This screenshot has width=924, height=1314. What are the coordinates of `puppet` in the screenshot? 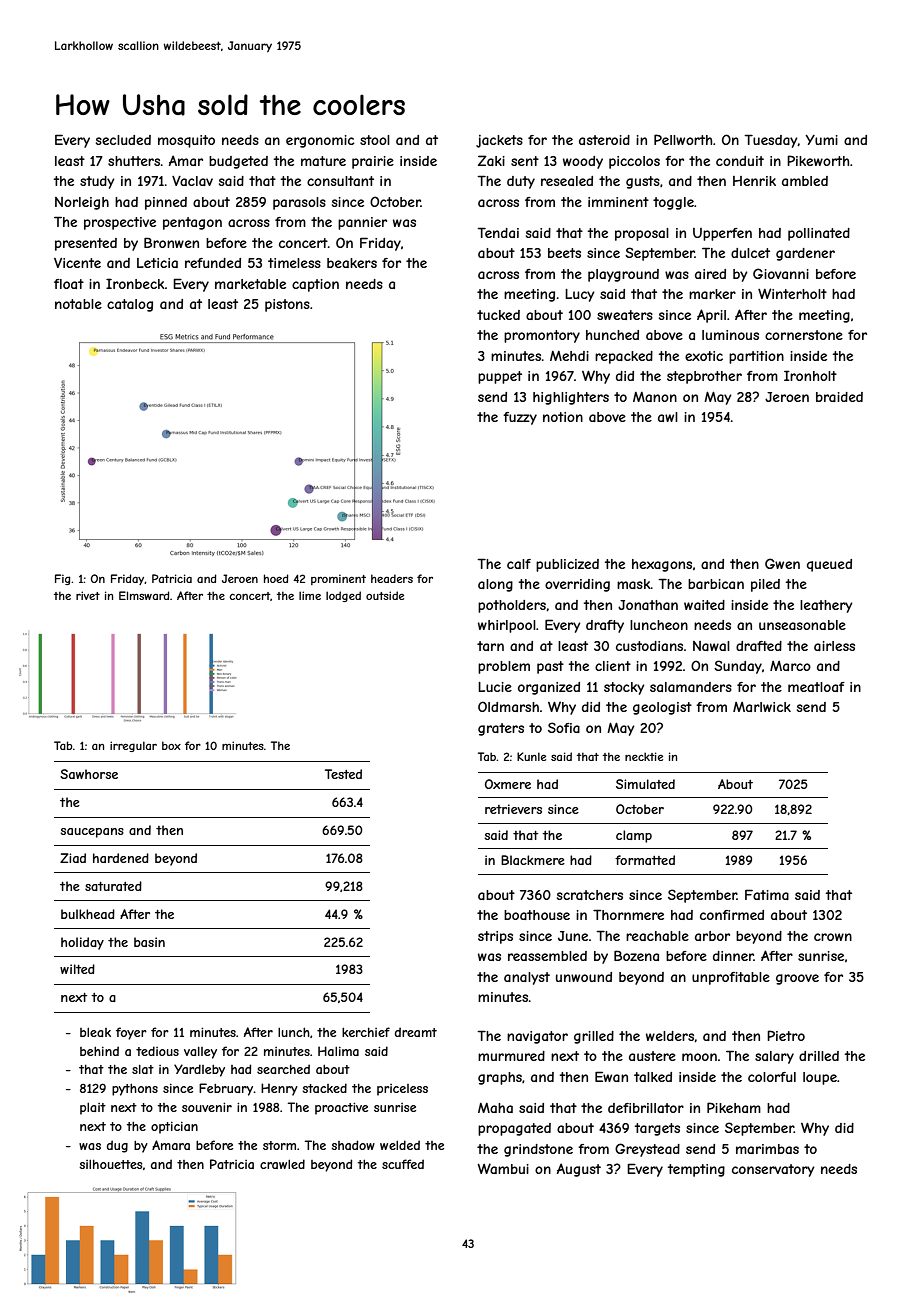 It's located at (500, 377).
